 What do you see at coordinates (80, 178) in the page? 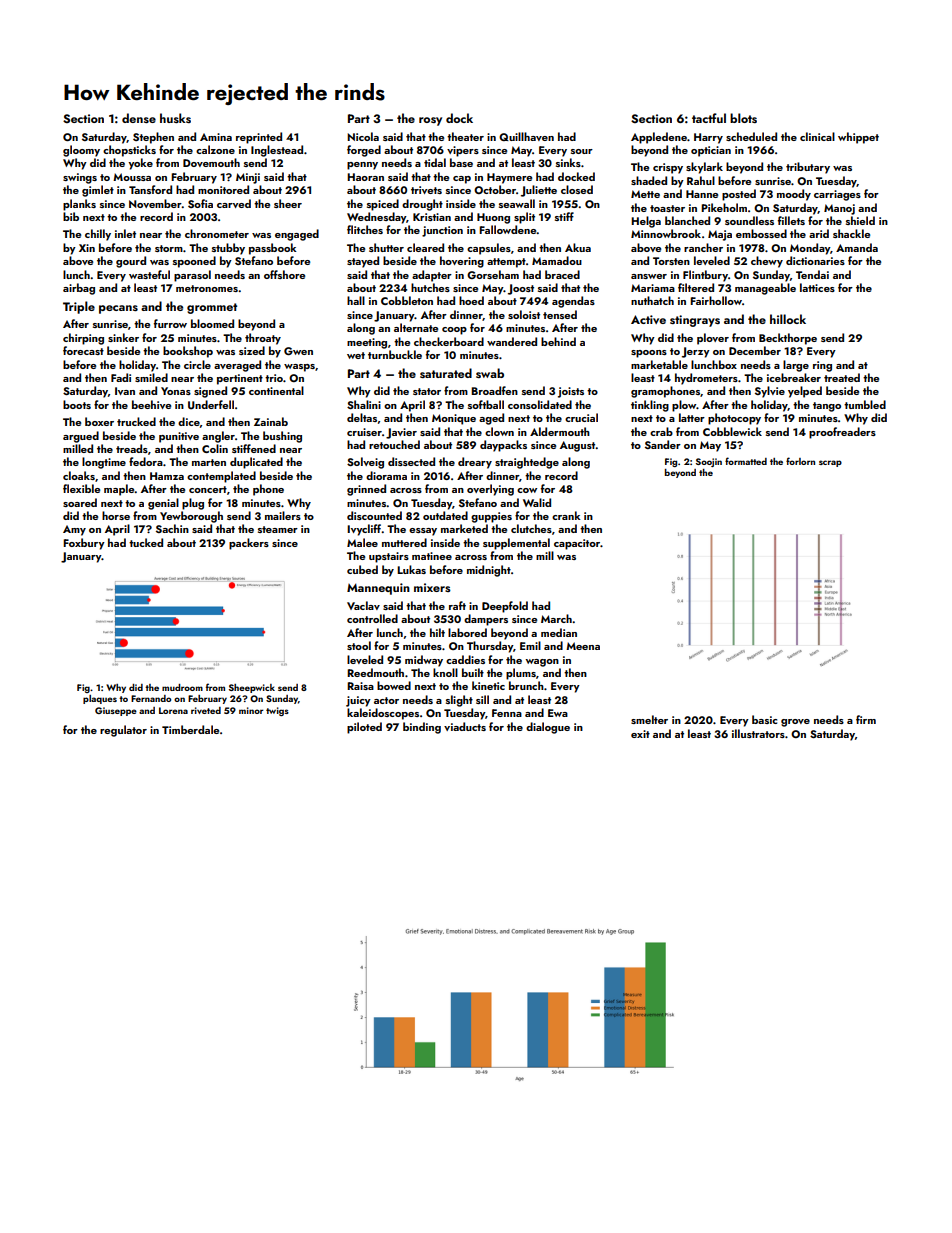
I see `swings` at bounding box center [80, 178].
